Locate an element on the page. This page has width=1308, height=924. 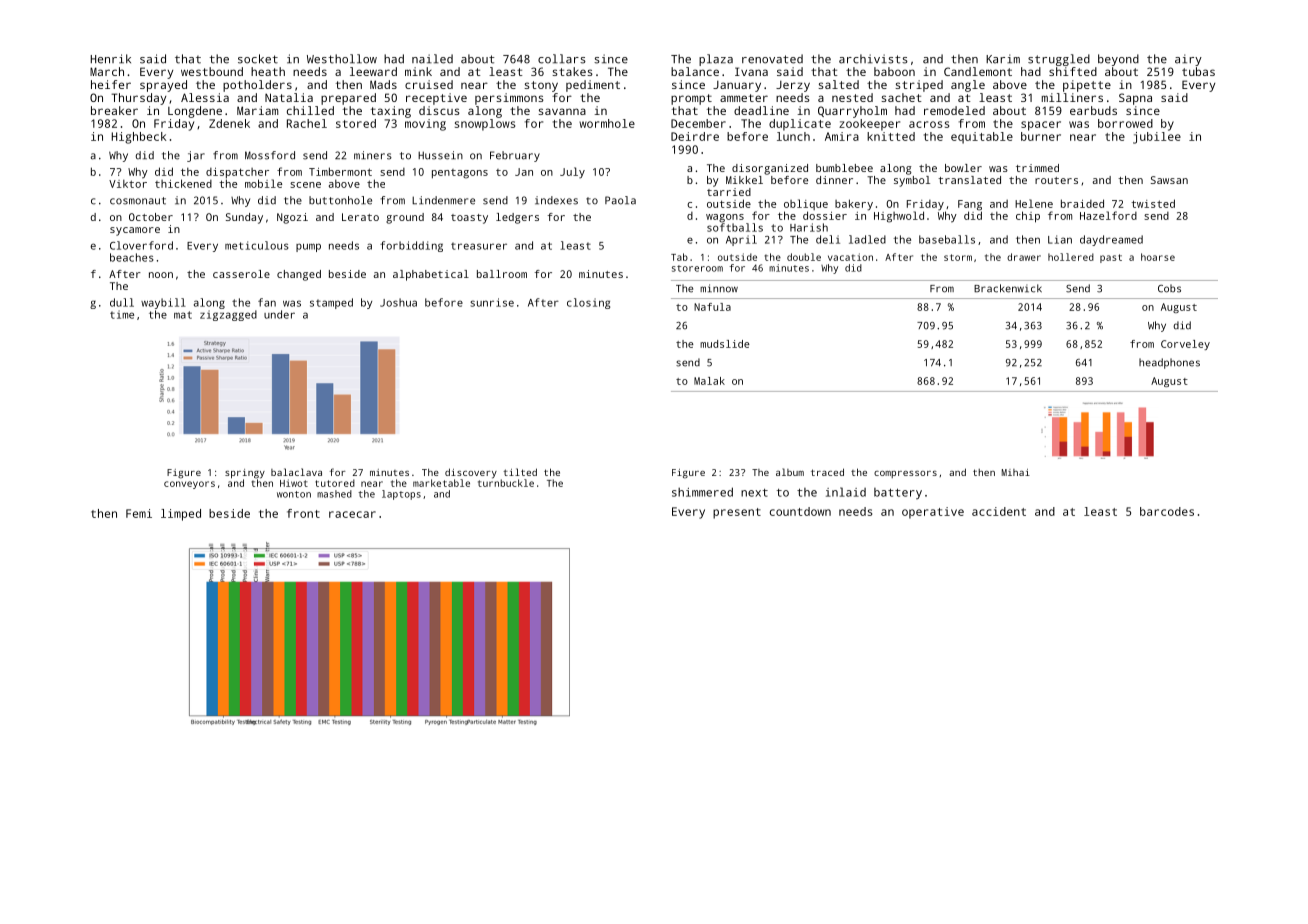
remodeled is located at coordinates (954, 110).
